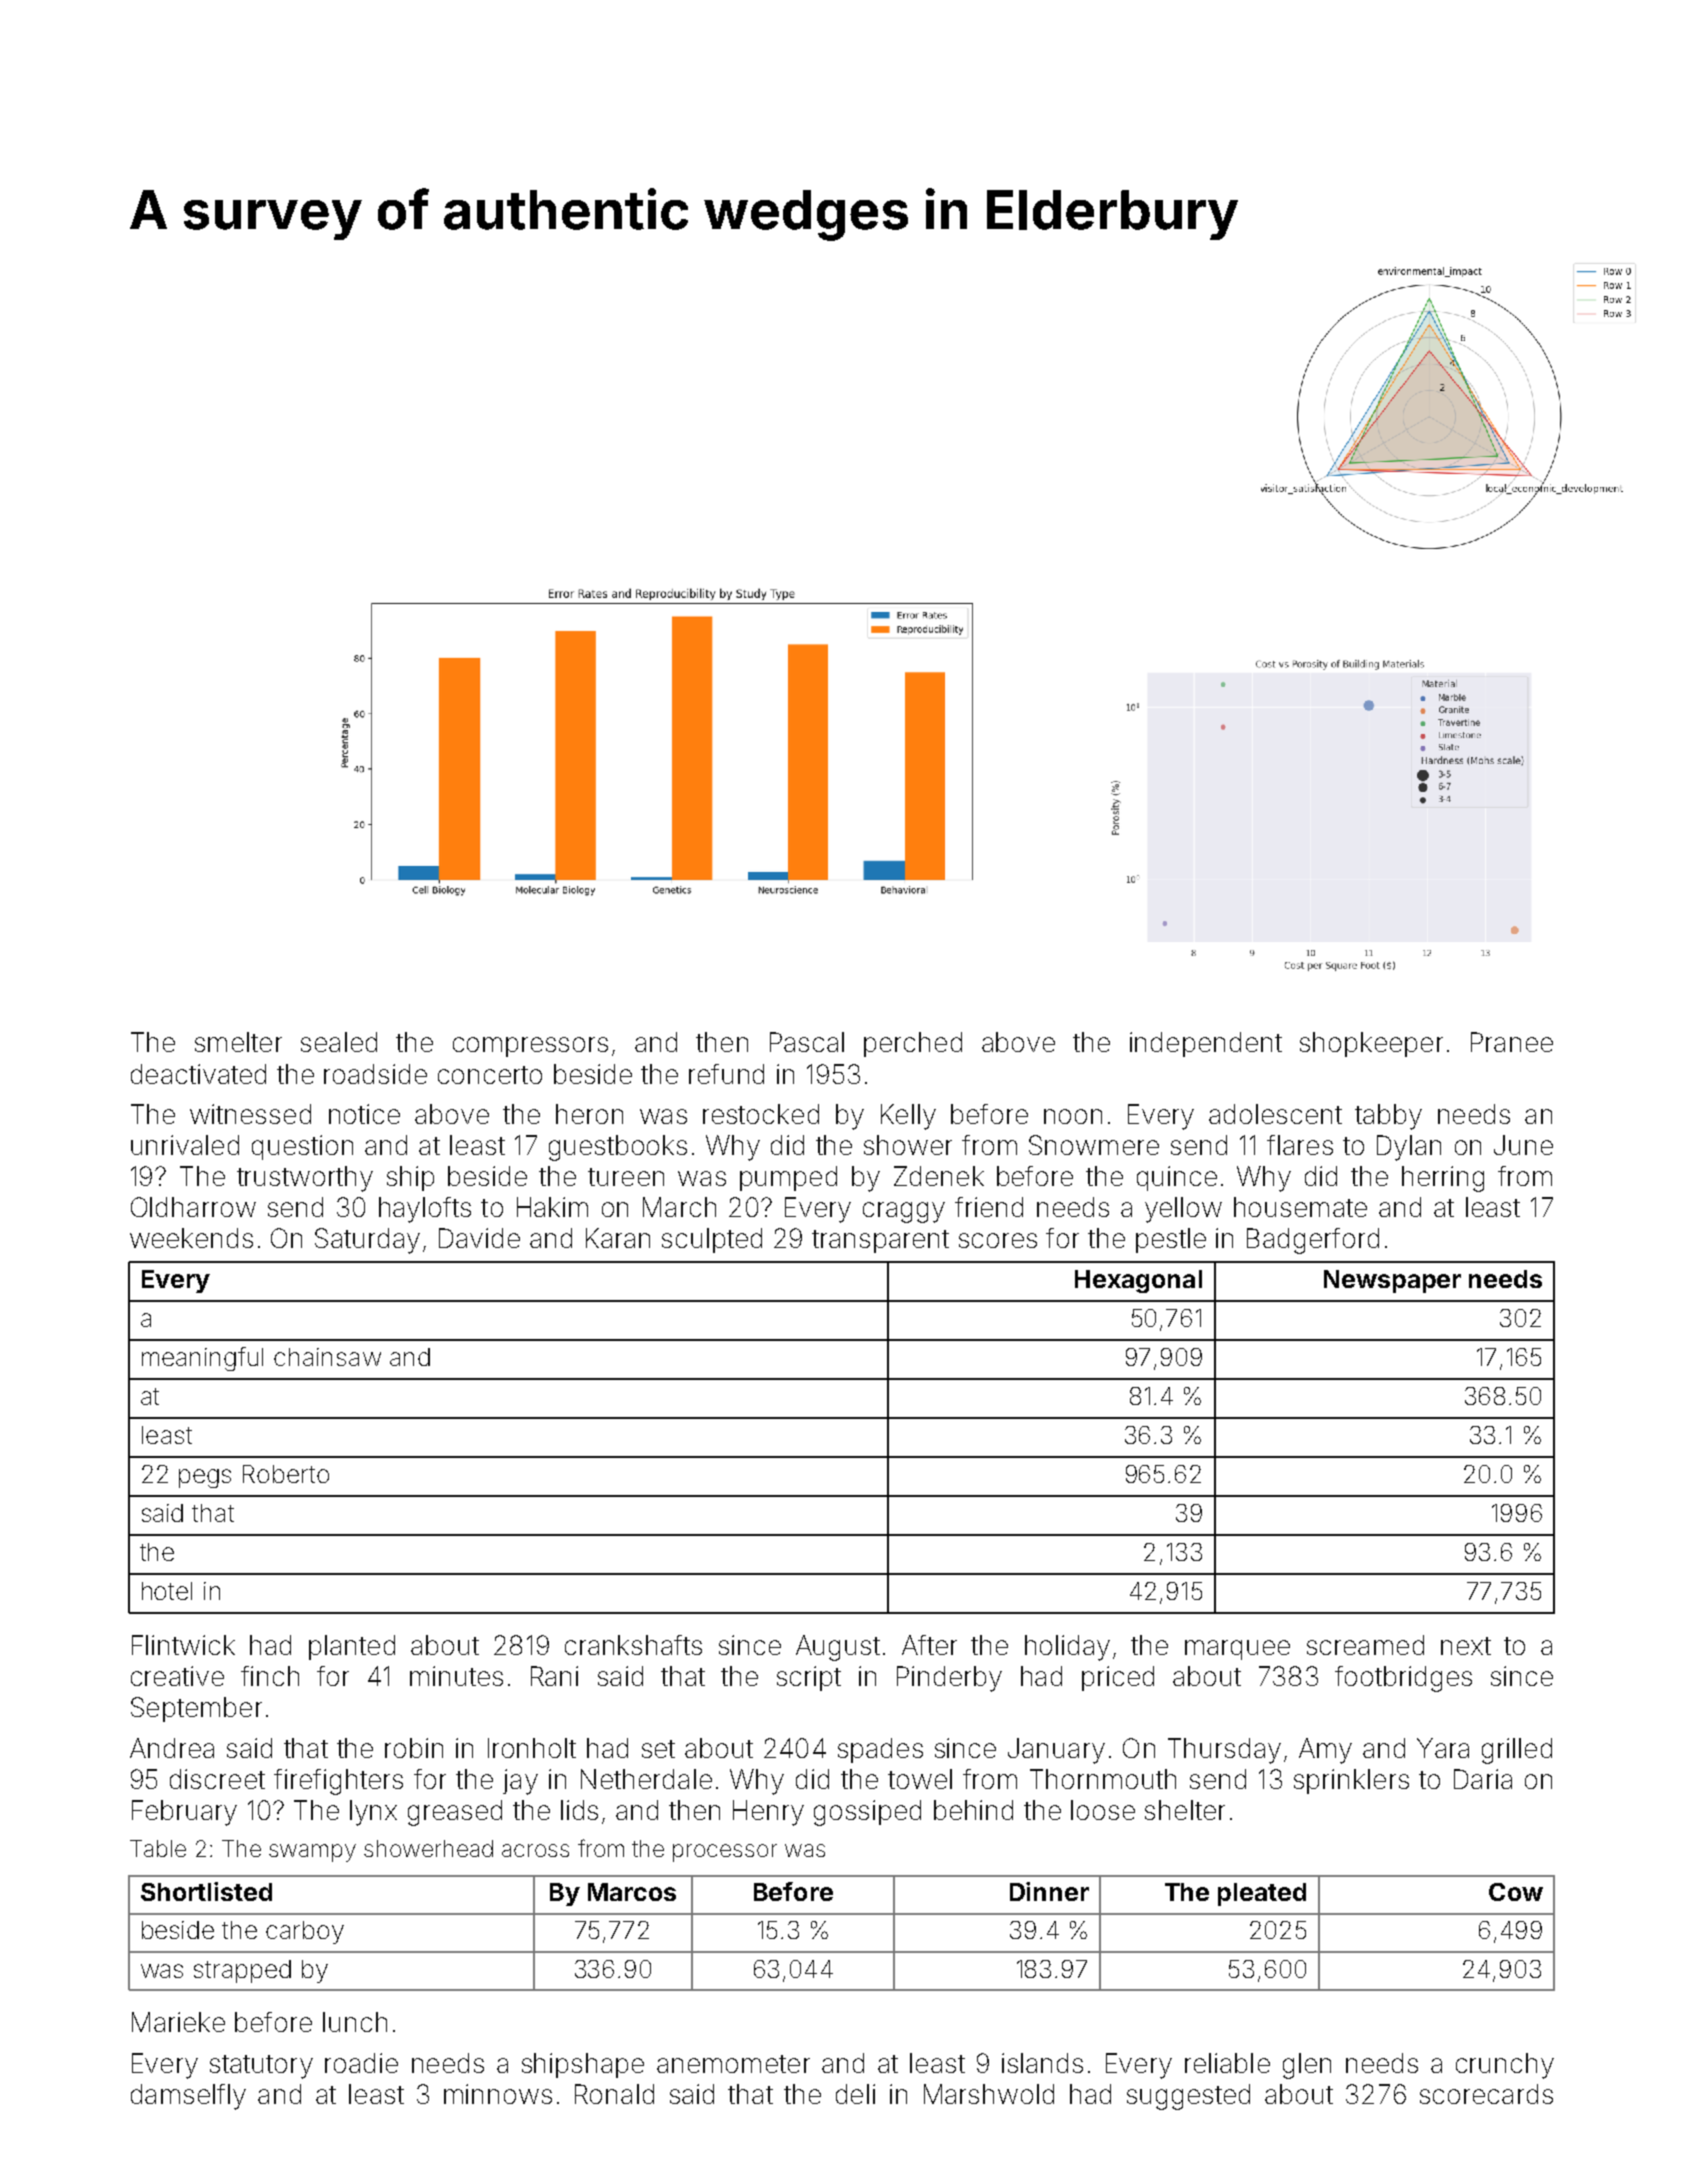  I want to click on compressors, so click(530, 1047).
